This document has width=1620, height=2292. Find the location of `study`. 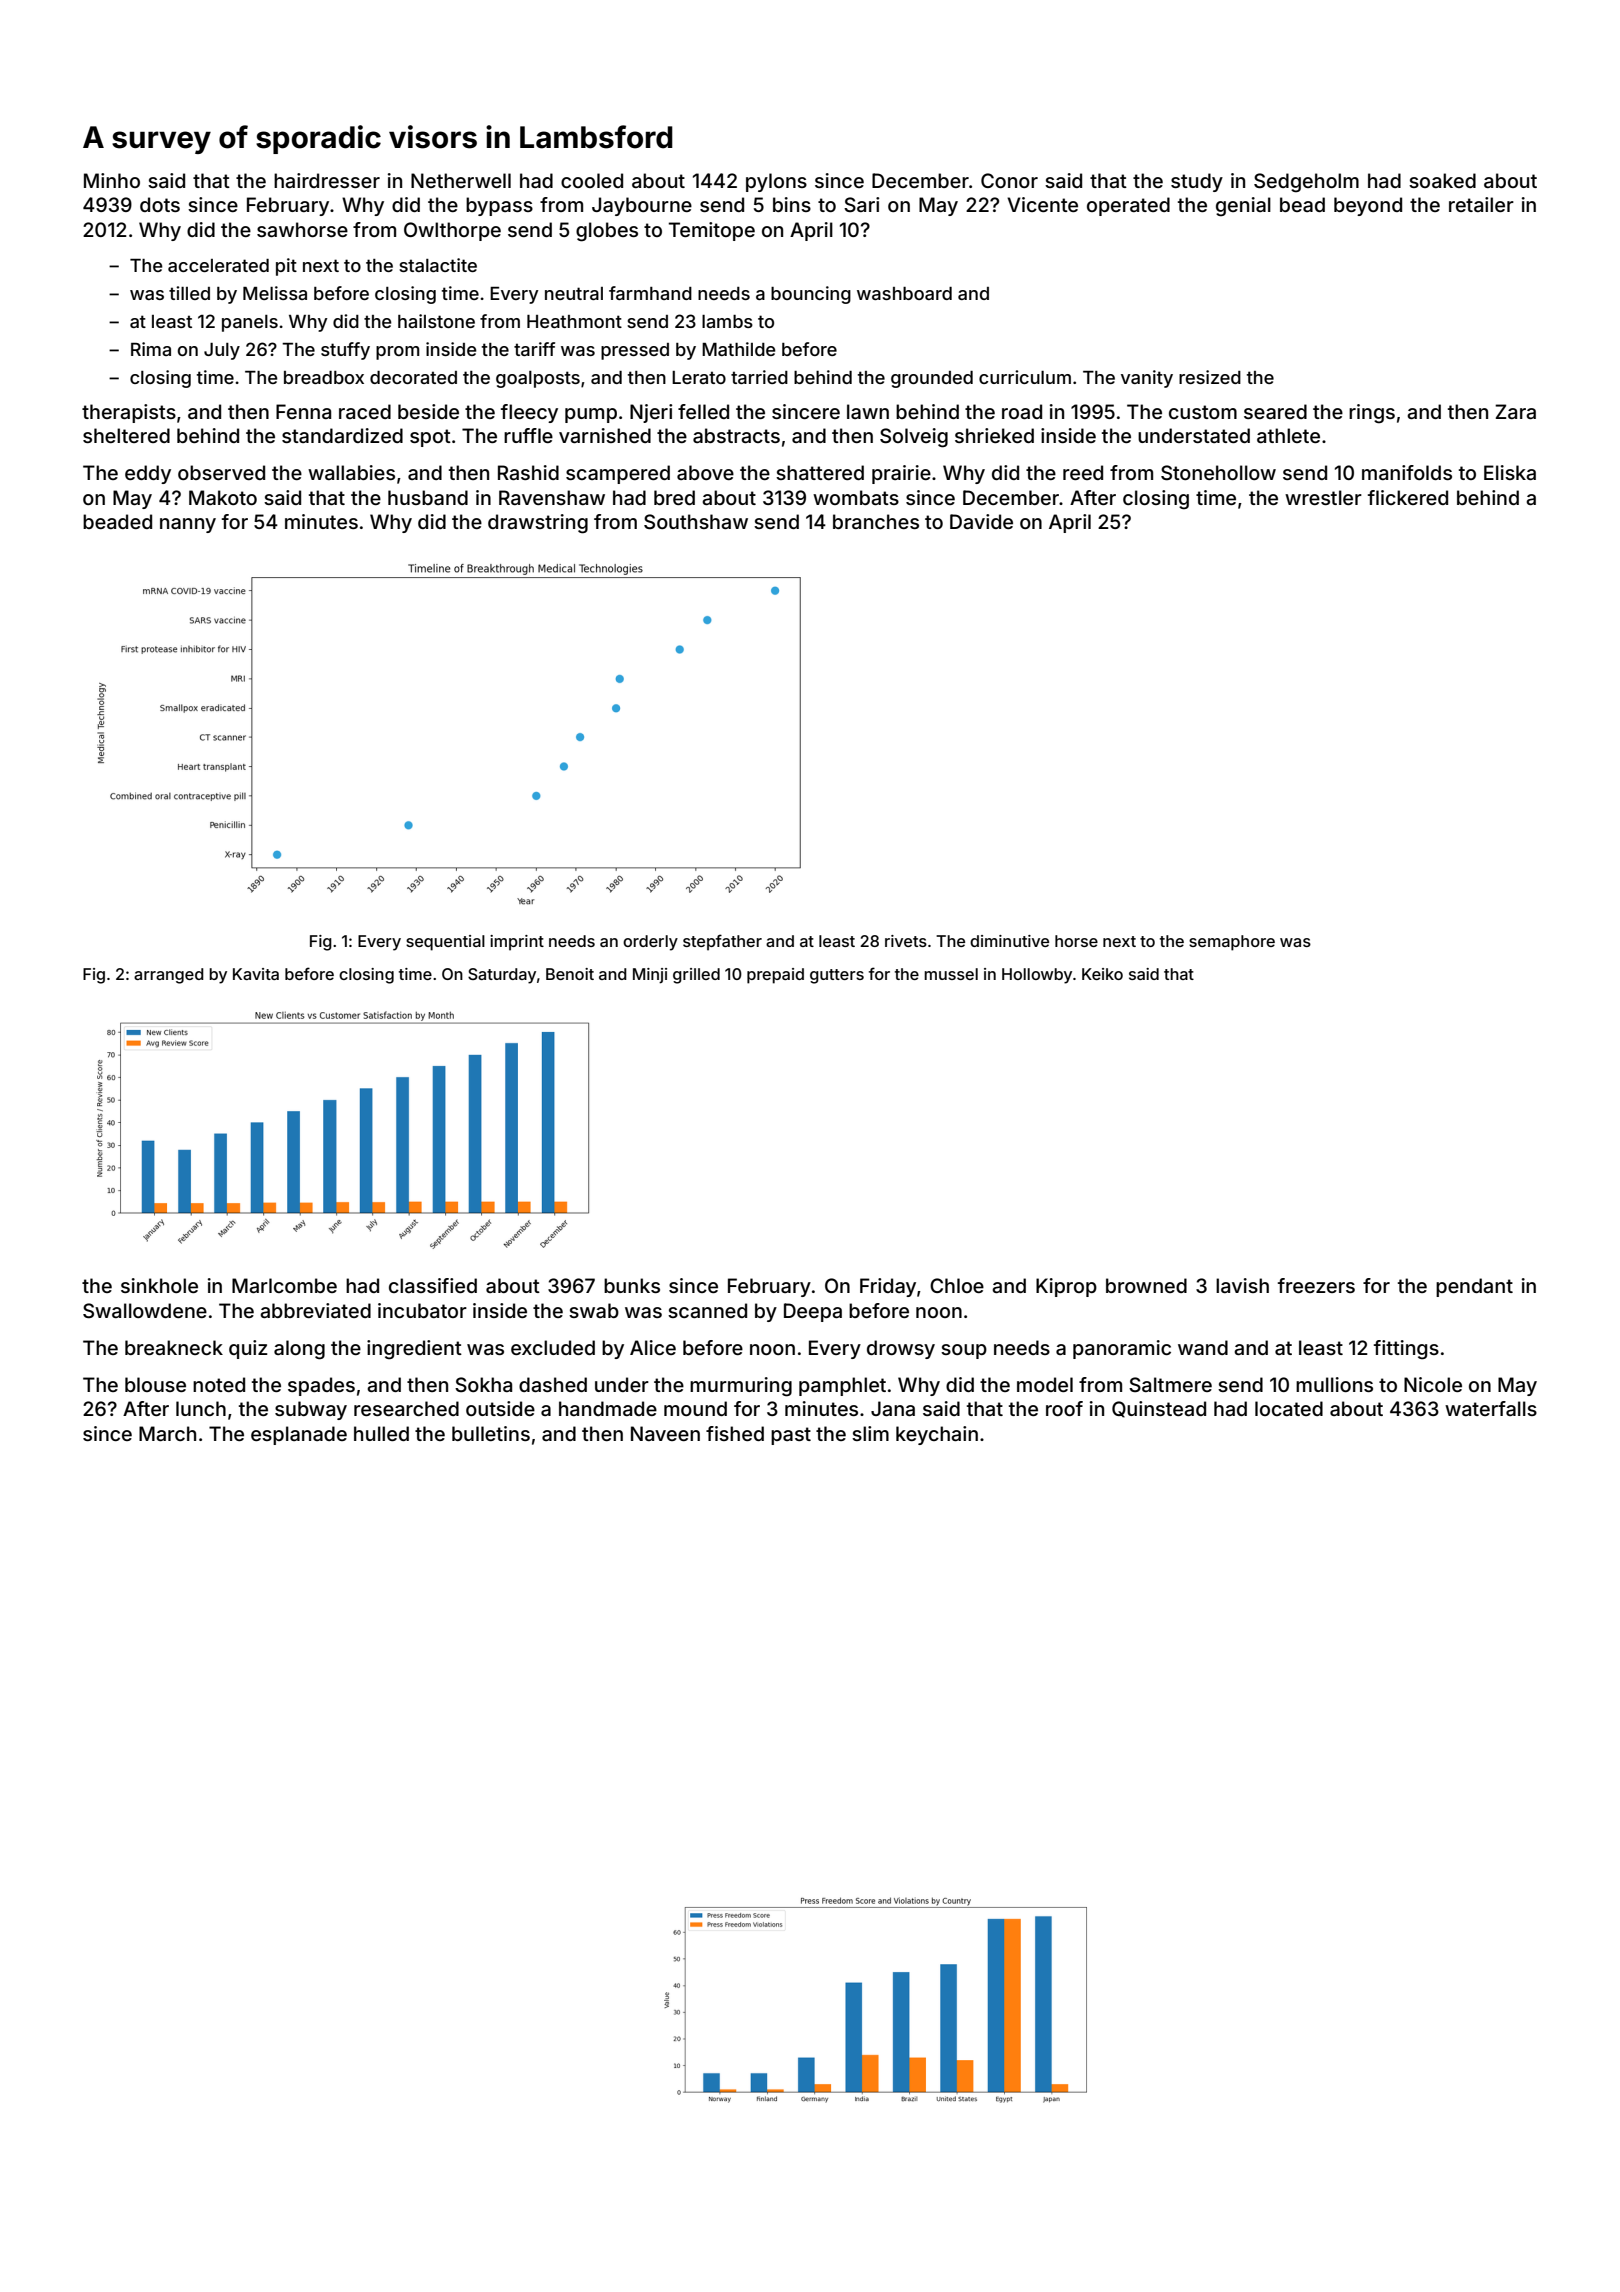

study is located at coordinates (1197, 182).
